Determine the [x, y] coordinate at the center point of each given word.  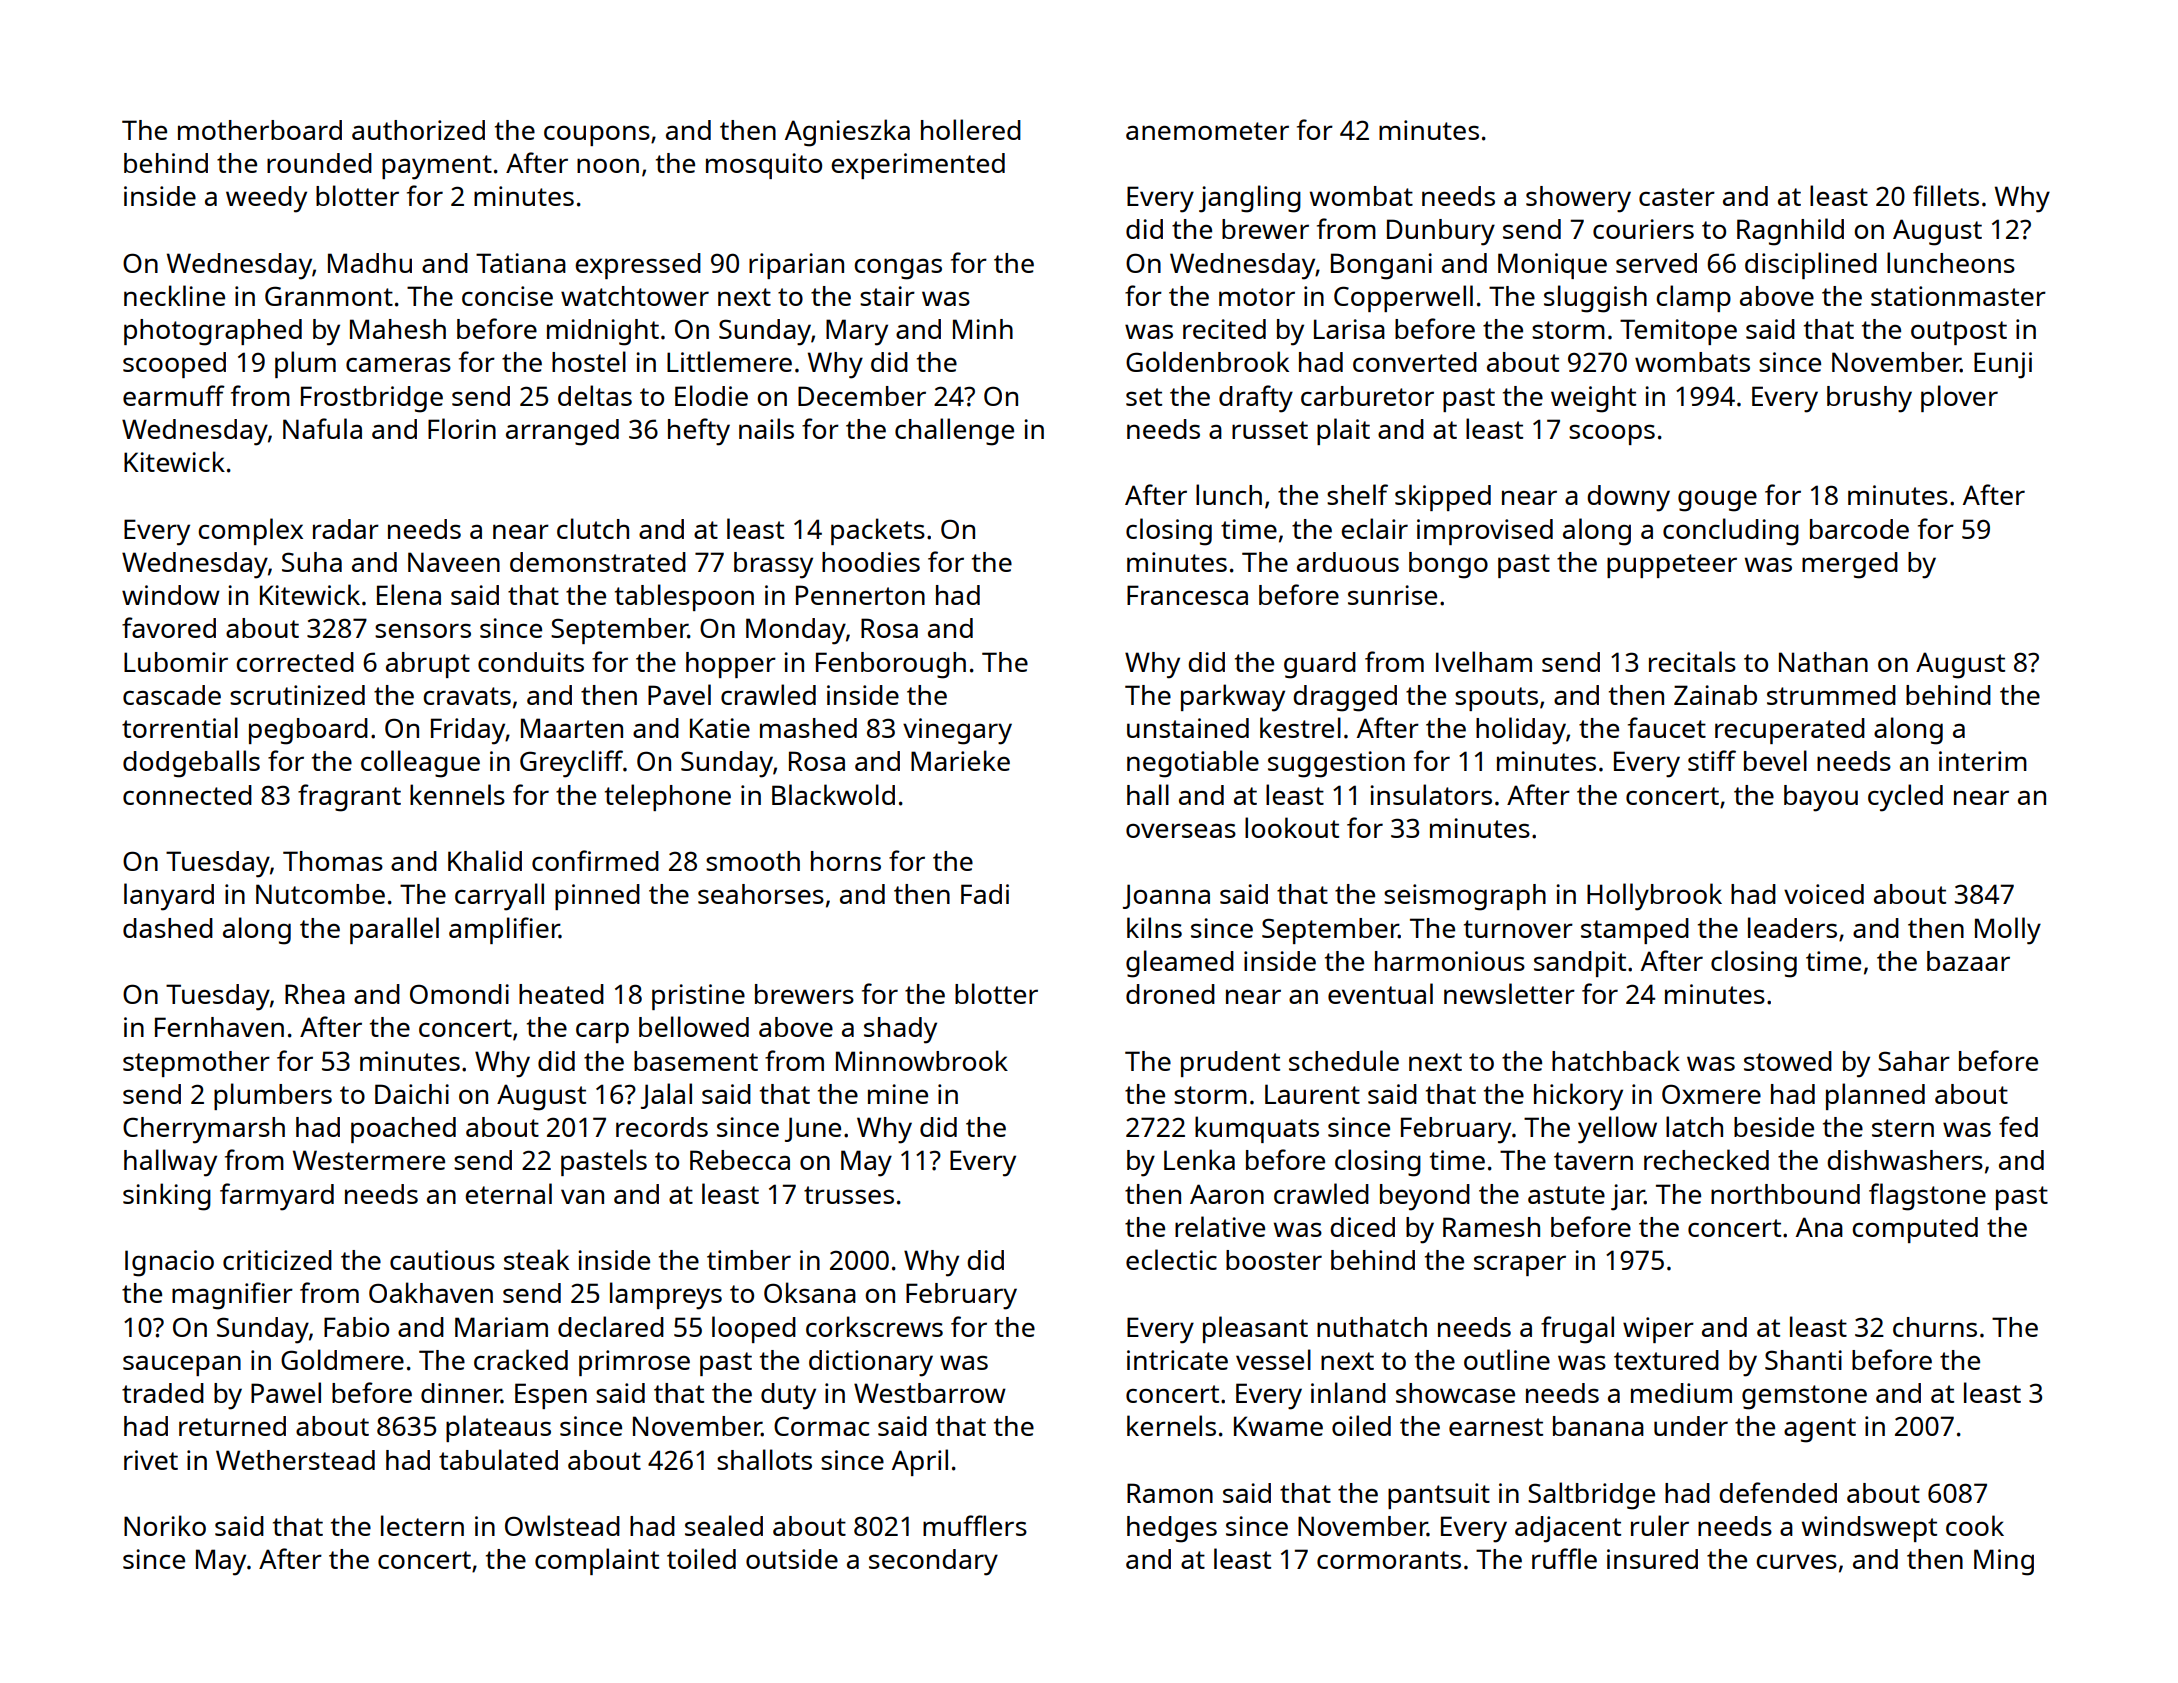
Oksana [810, 1292]
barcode [1859, 529]
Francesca [1187, 595]
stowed [1788, 1061]
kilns [1154, 927]
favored [169, 627]
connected [187, 795]
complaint [597, 1561]
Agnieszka [847, 133]
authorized [418, 130]
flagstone [1927, 1197]
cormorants [1389, 1560]
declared [611, 1326]
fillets [1946, 195]
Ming [2004, 1562]
